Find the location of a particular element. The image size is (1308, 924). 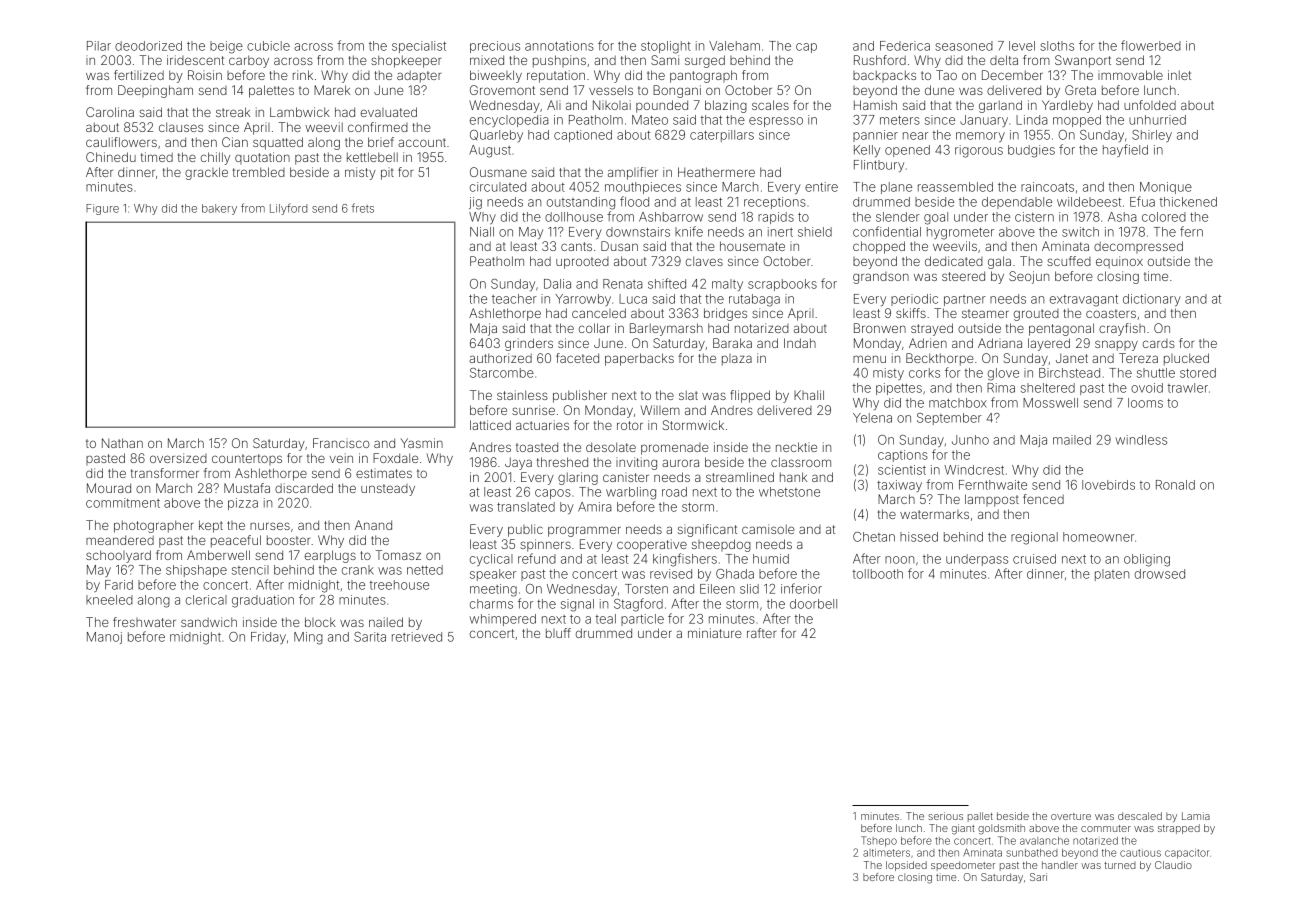

lamppost is located at coordinates (992, 500).
